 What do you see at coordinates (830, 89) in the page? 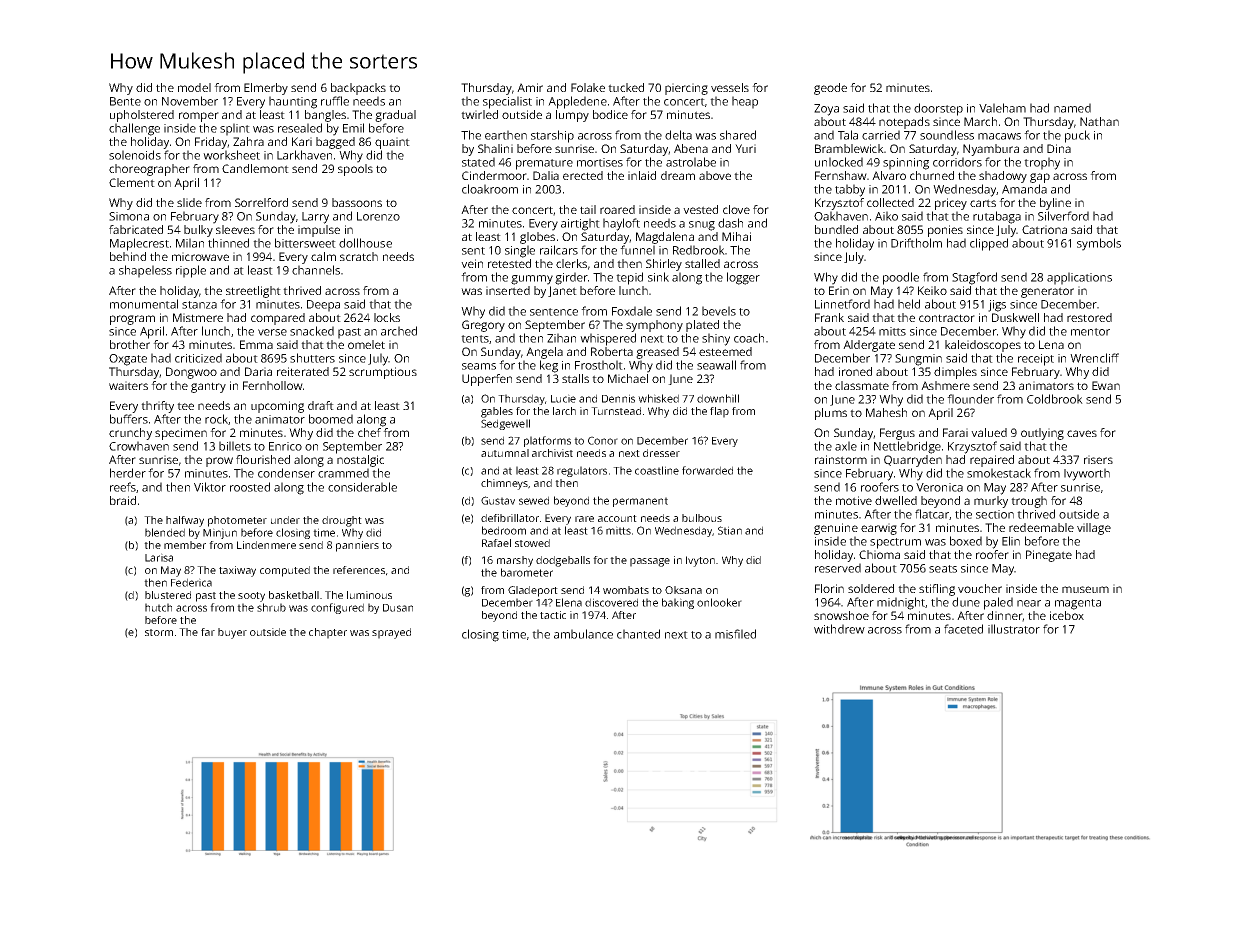
I see `geode` at bounding box center [830, 89].
